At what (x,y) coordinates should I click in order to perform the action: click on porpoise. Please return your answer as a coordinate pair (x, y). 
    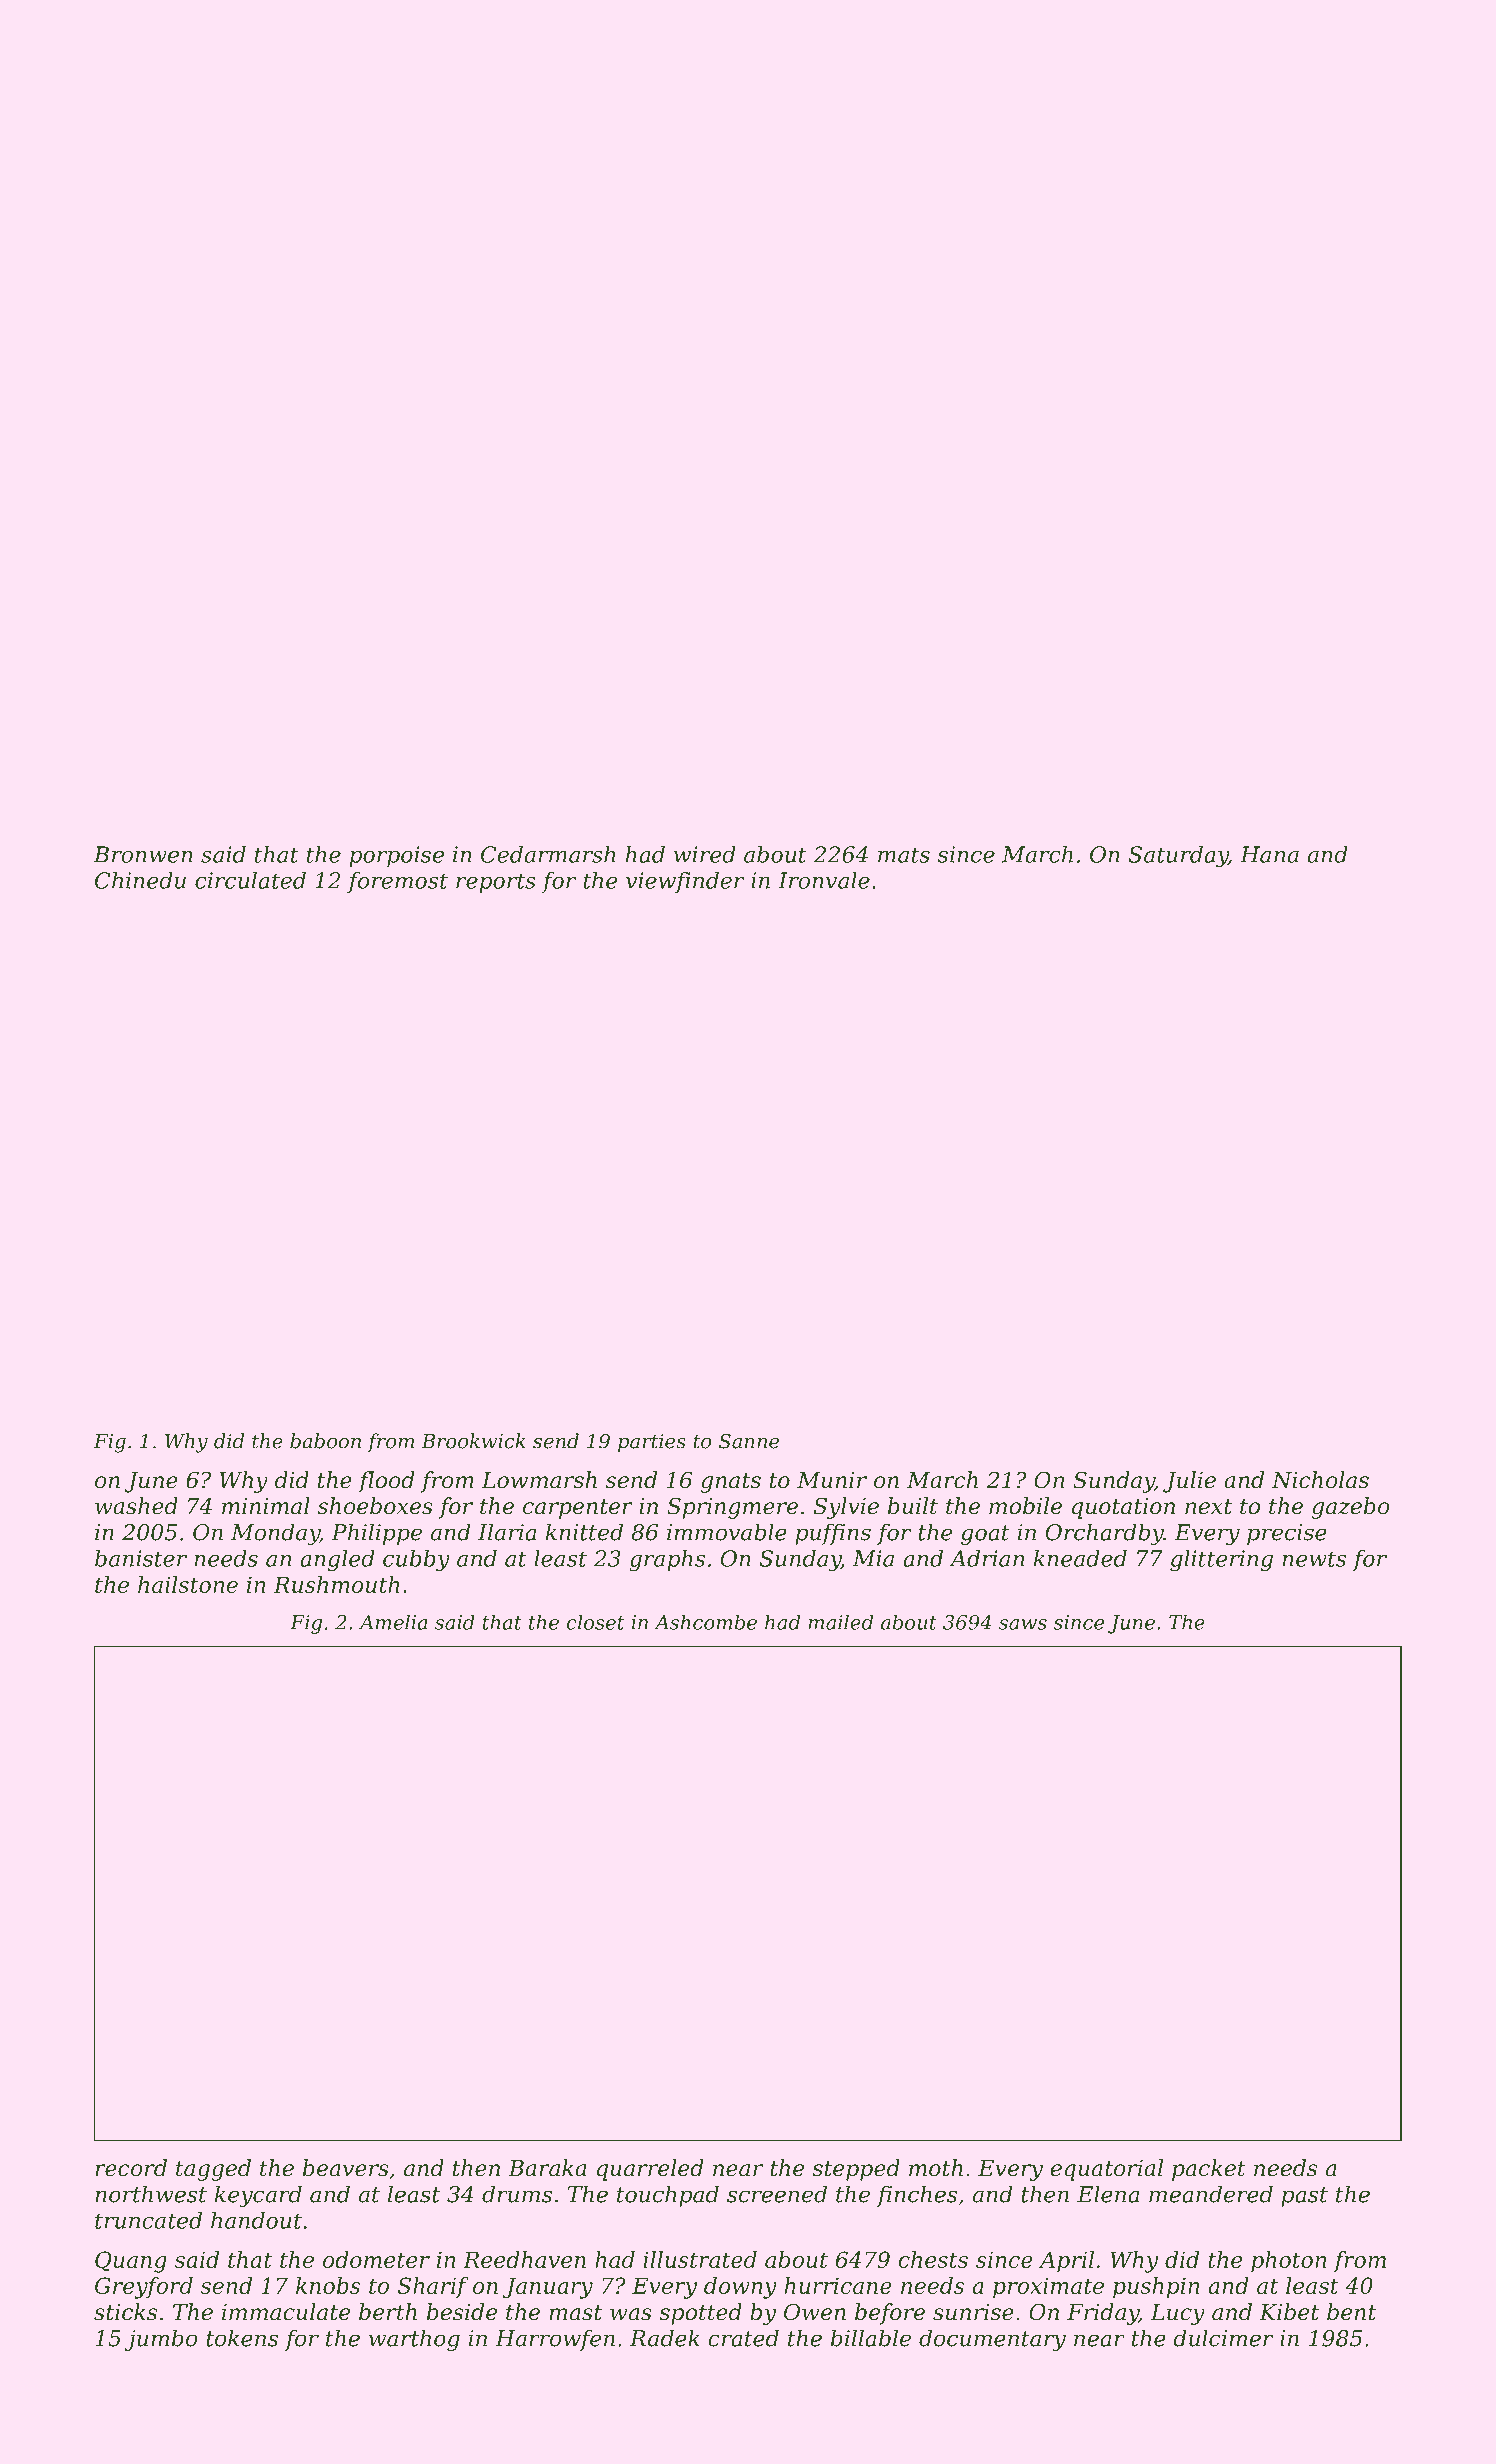
    Looking at the image, I should click on (396, 856).
